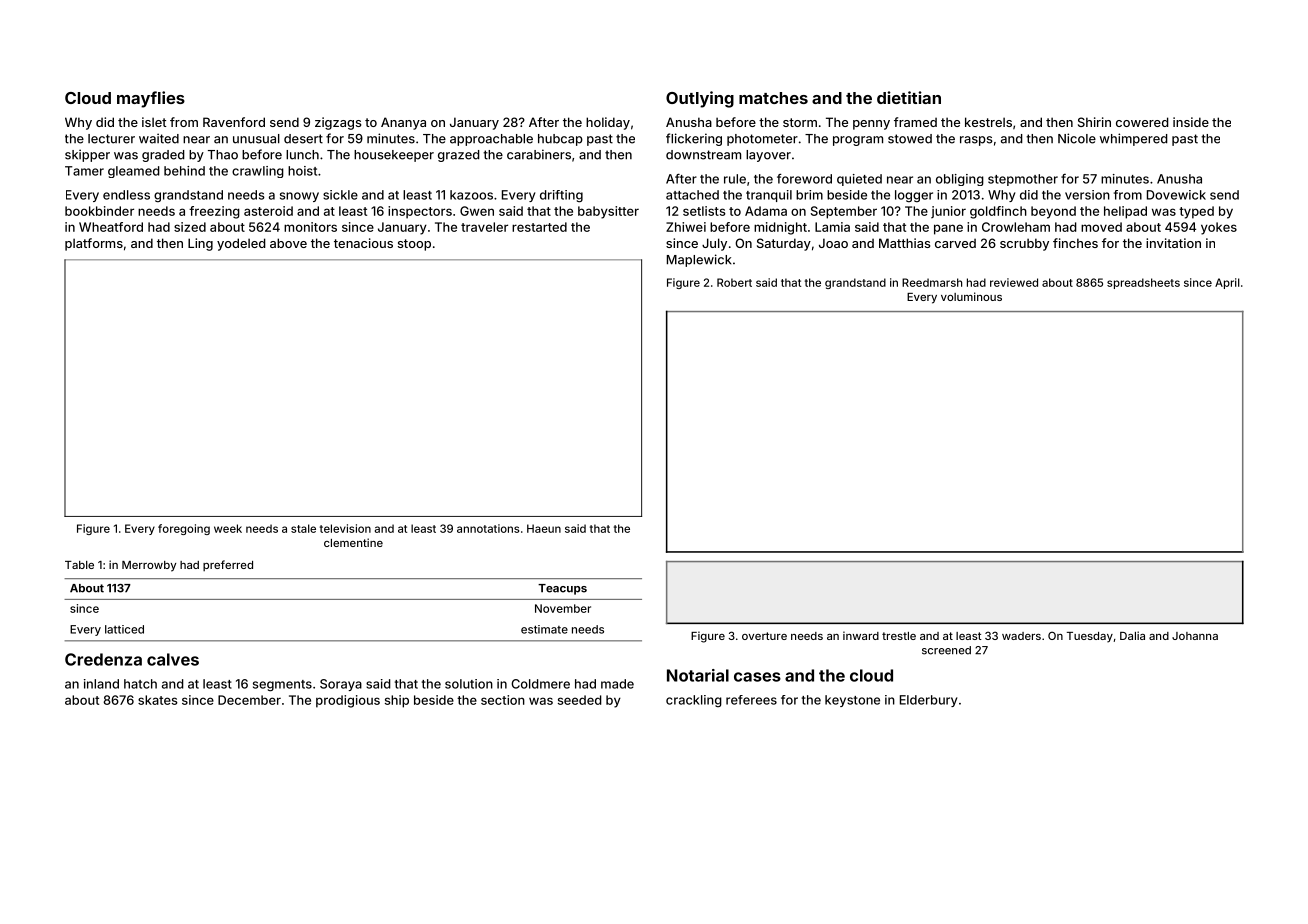  I want to click on television, so click(345, 528).
